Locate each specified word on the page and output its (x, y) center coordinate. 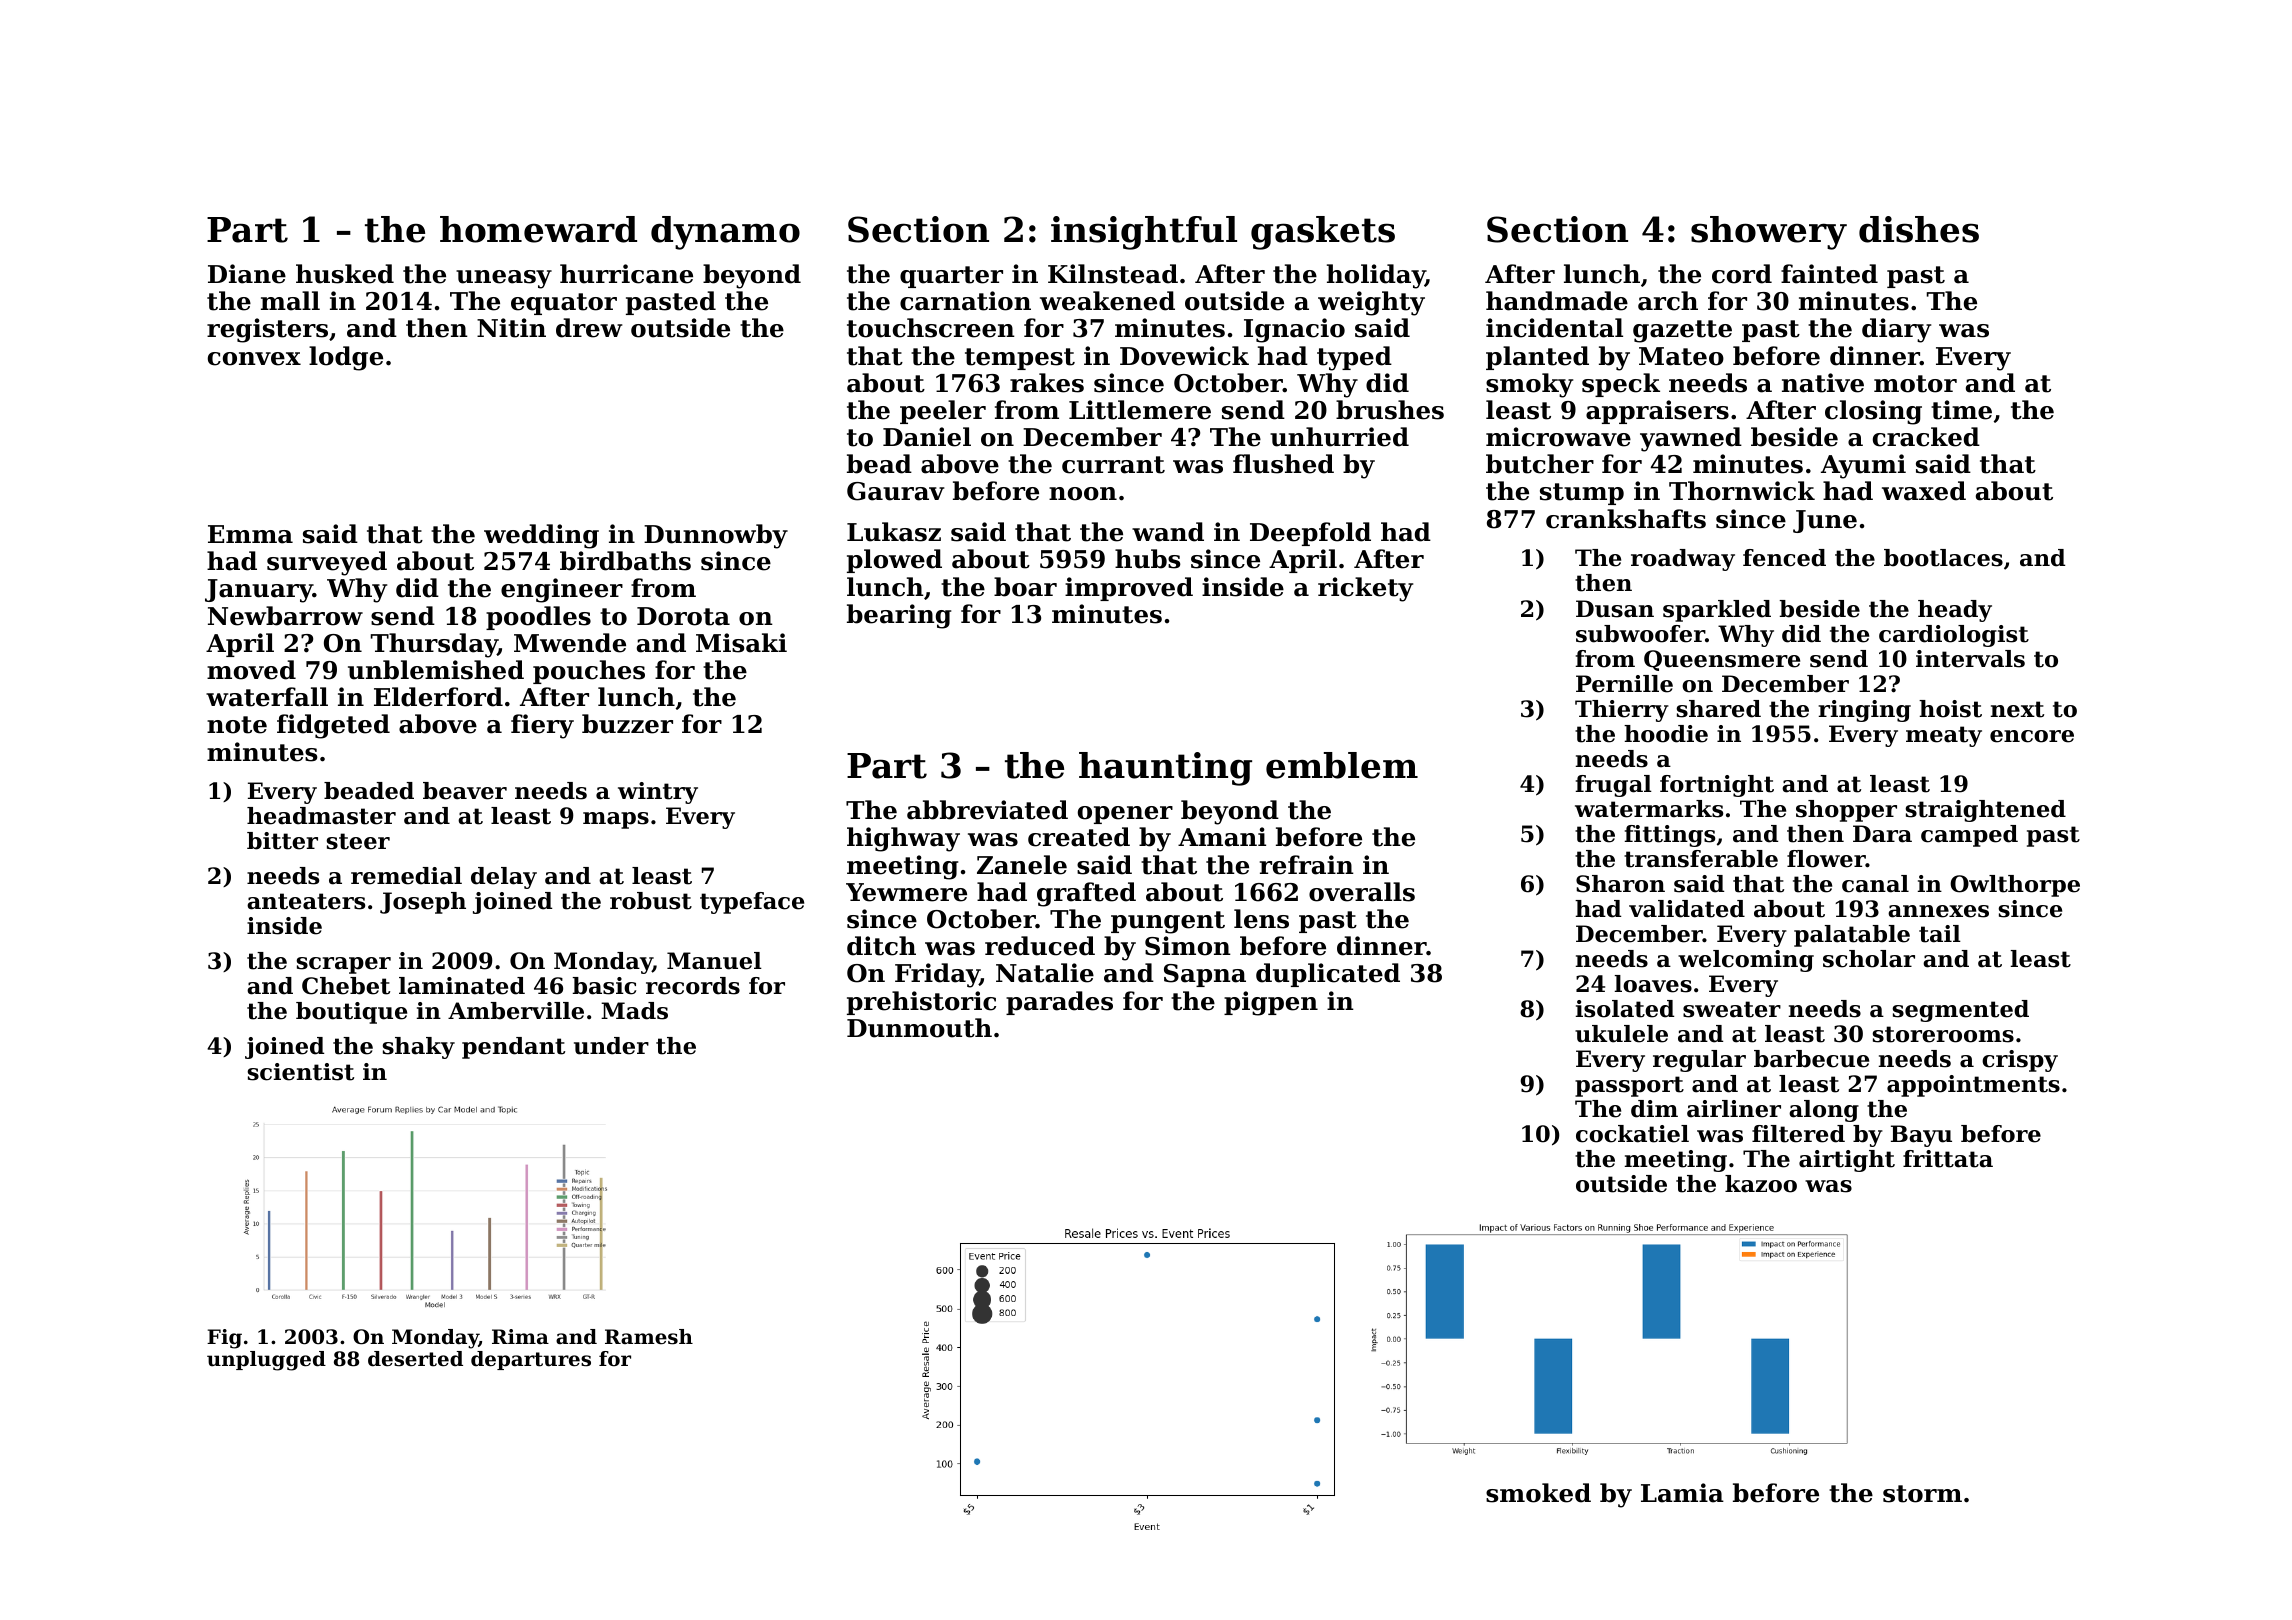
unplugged (266, 1361)
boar (1025, 587)
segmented (1960, 1011)
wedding (541, 536)
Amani (1222, 837)
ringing (1865, 711)
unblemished (436, 670)
